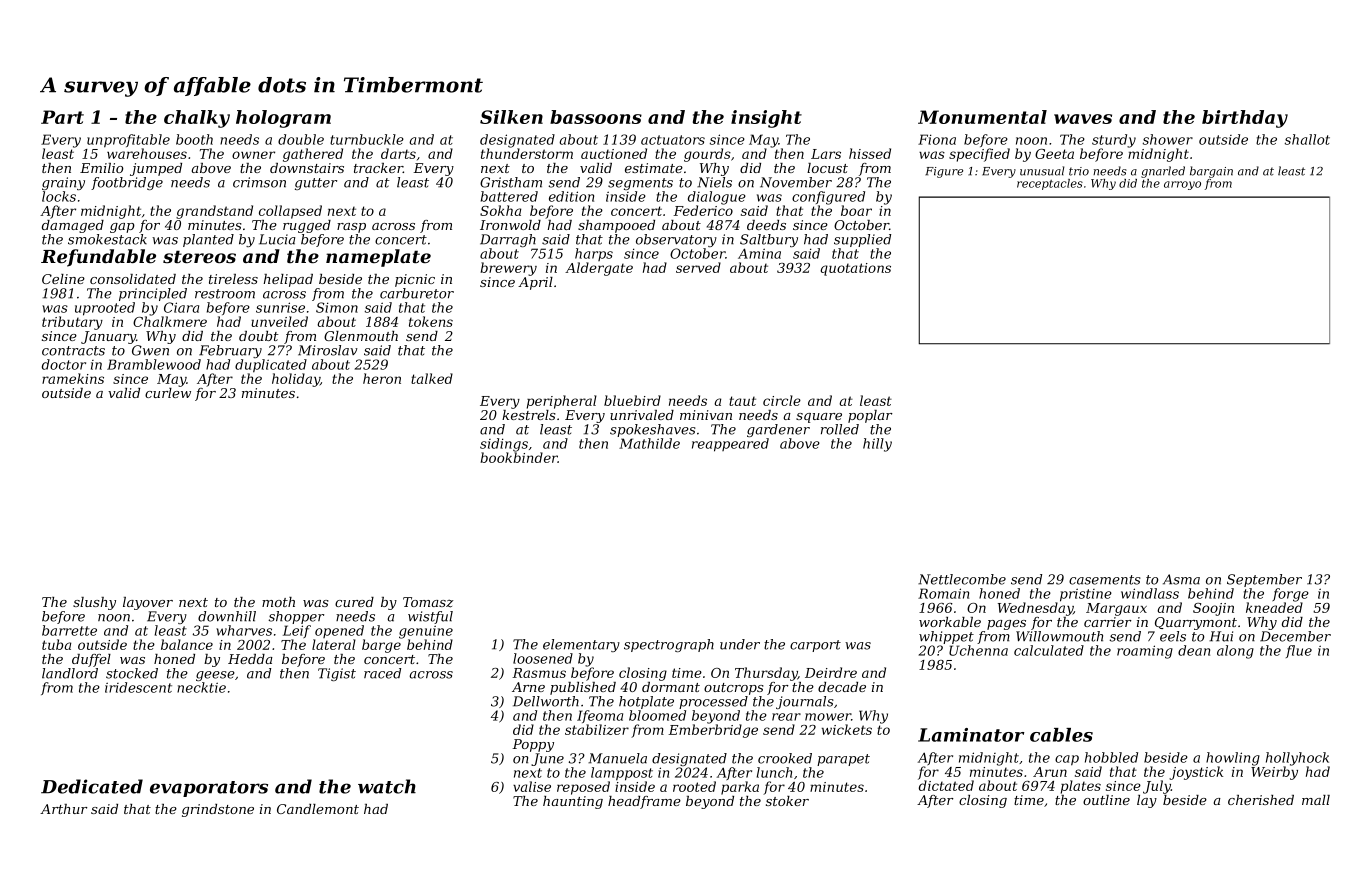 Image resolution: width=1372 pixels, height=887 pixels. Describe the element at coordinates (782, 400) in the screenshot. I see `circle` at that location.
